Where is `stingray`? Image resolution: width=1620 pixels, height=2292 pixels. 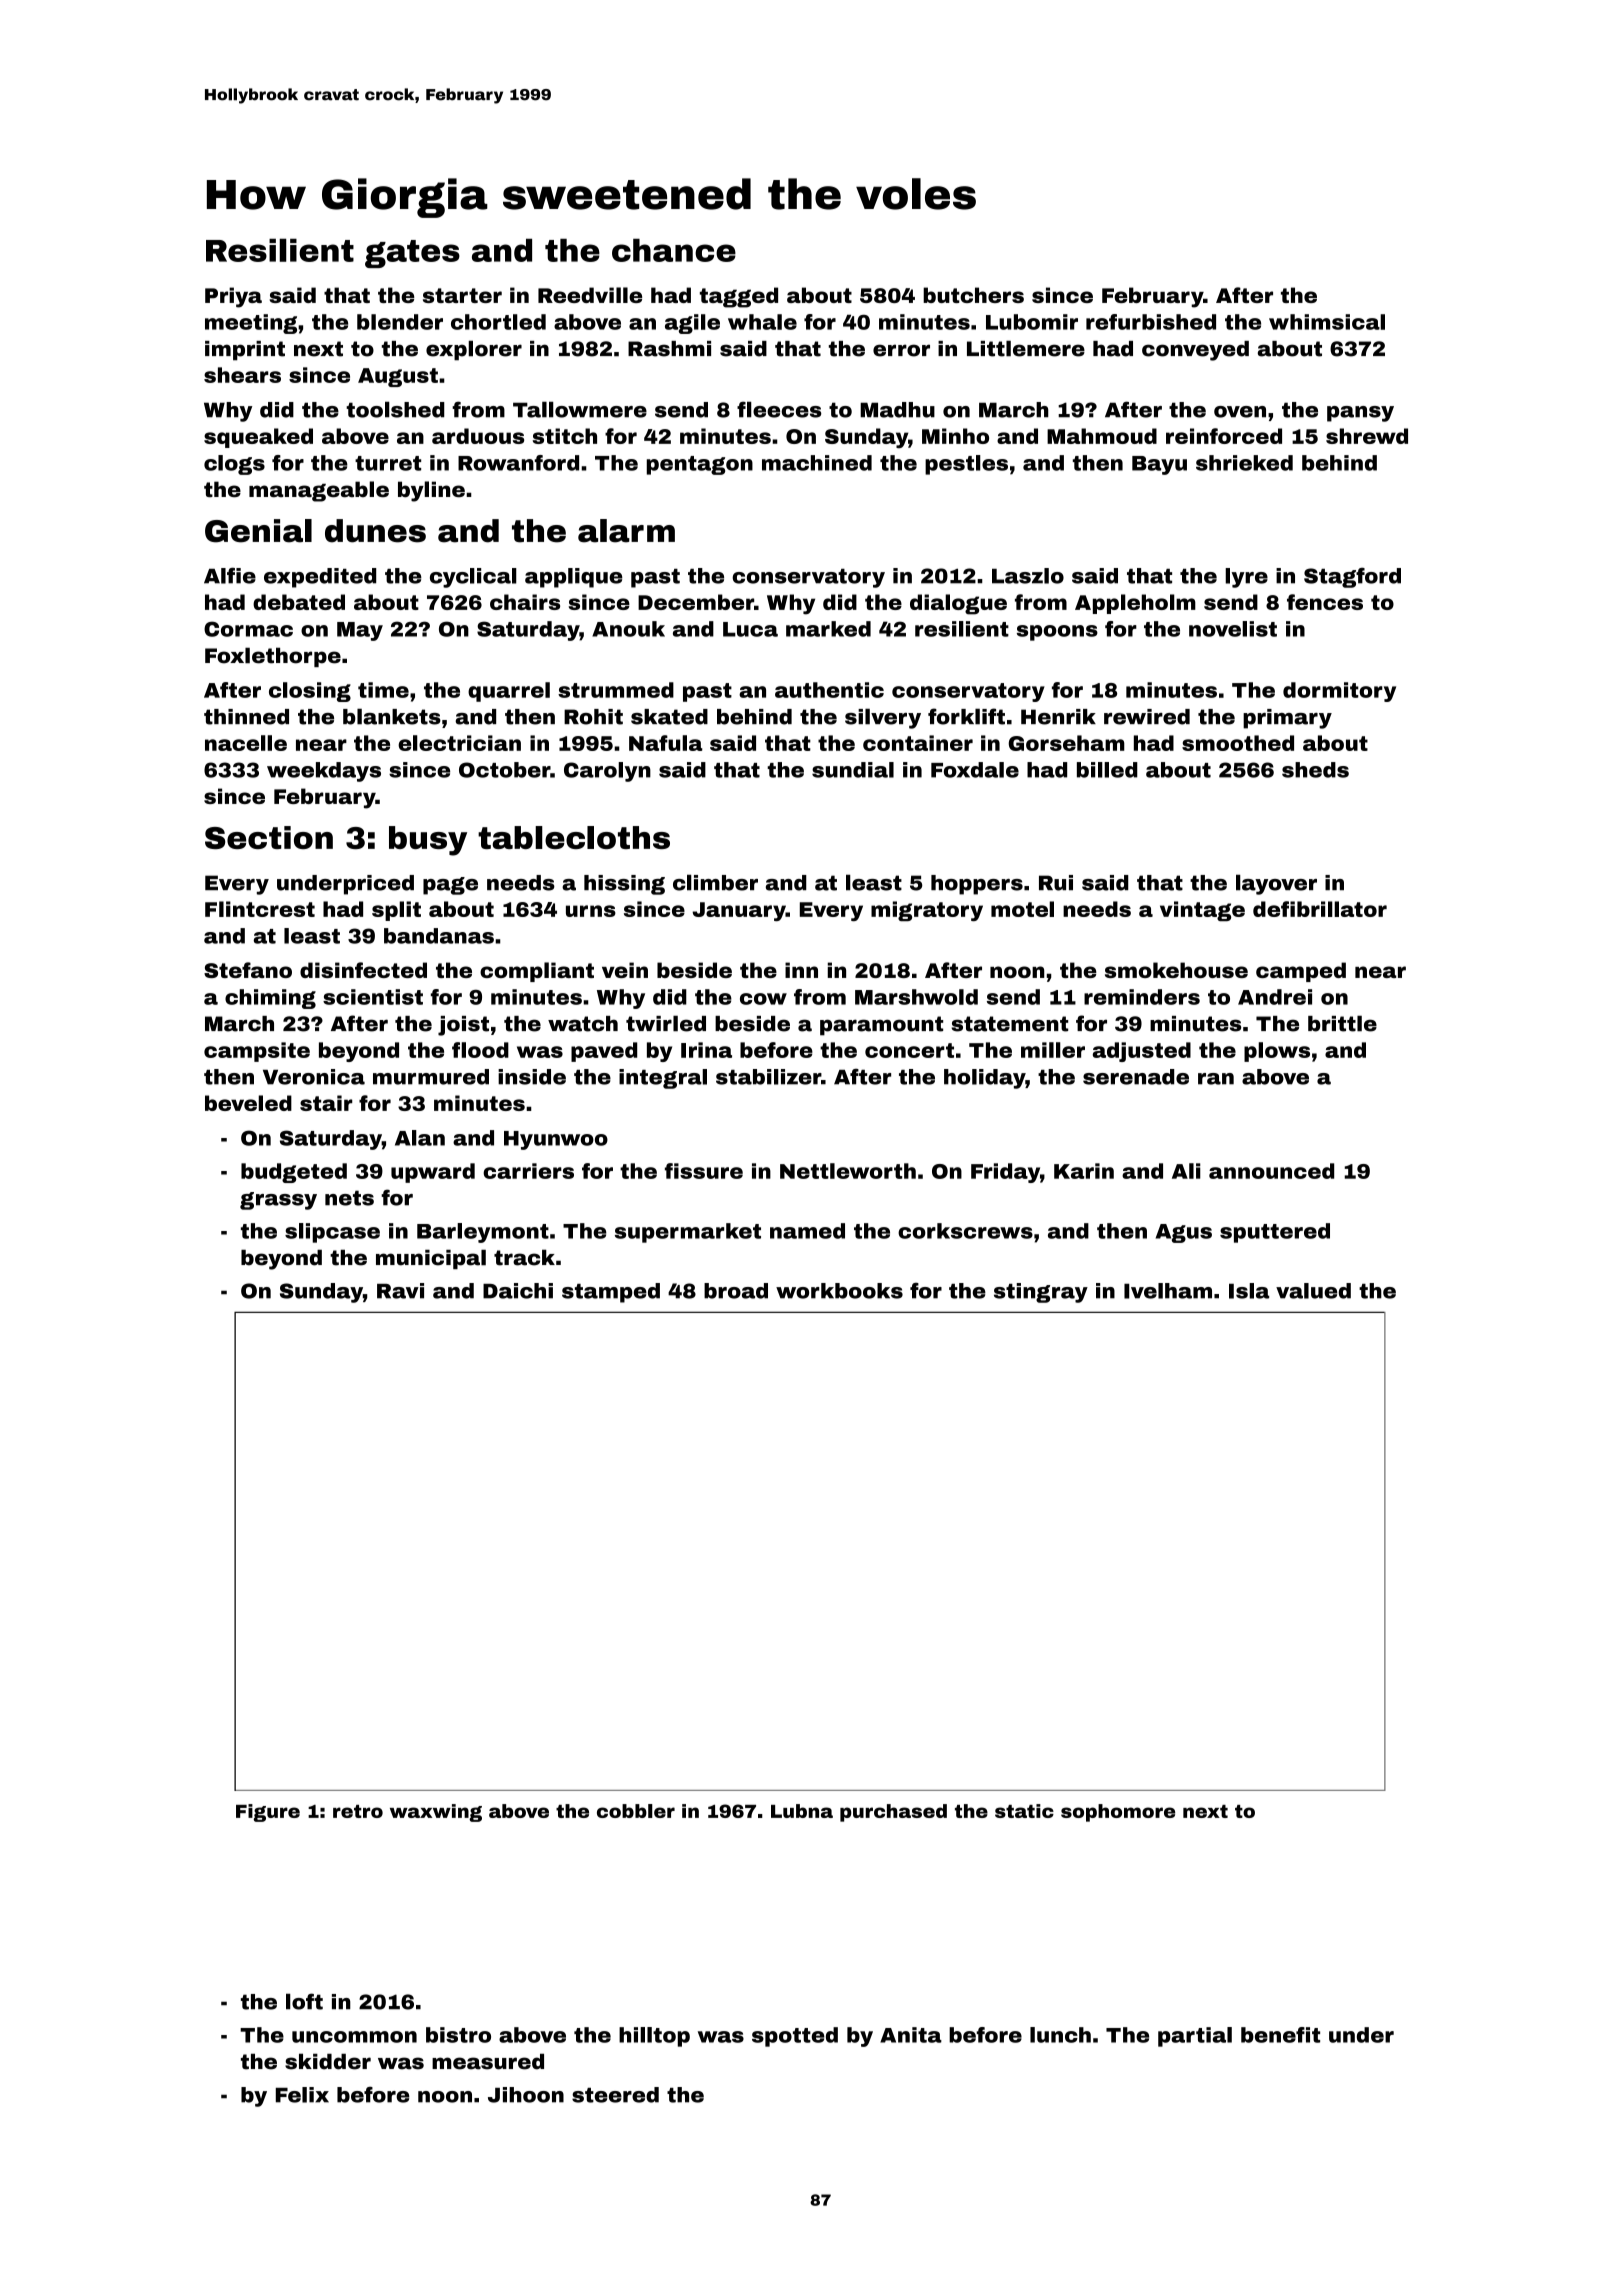
stingray is located at coordinates (1041, 1293).
